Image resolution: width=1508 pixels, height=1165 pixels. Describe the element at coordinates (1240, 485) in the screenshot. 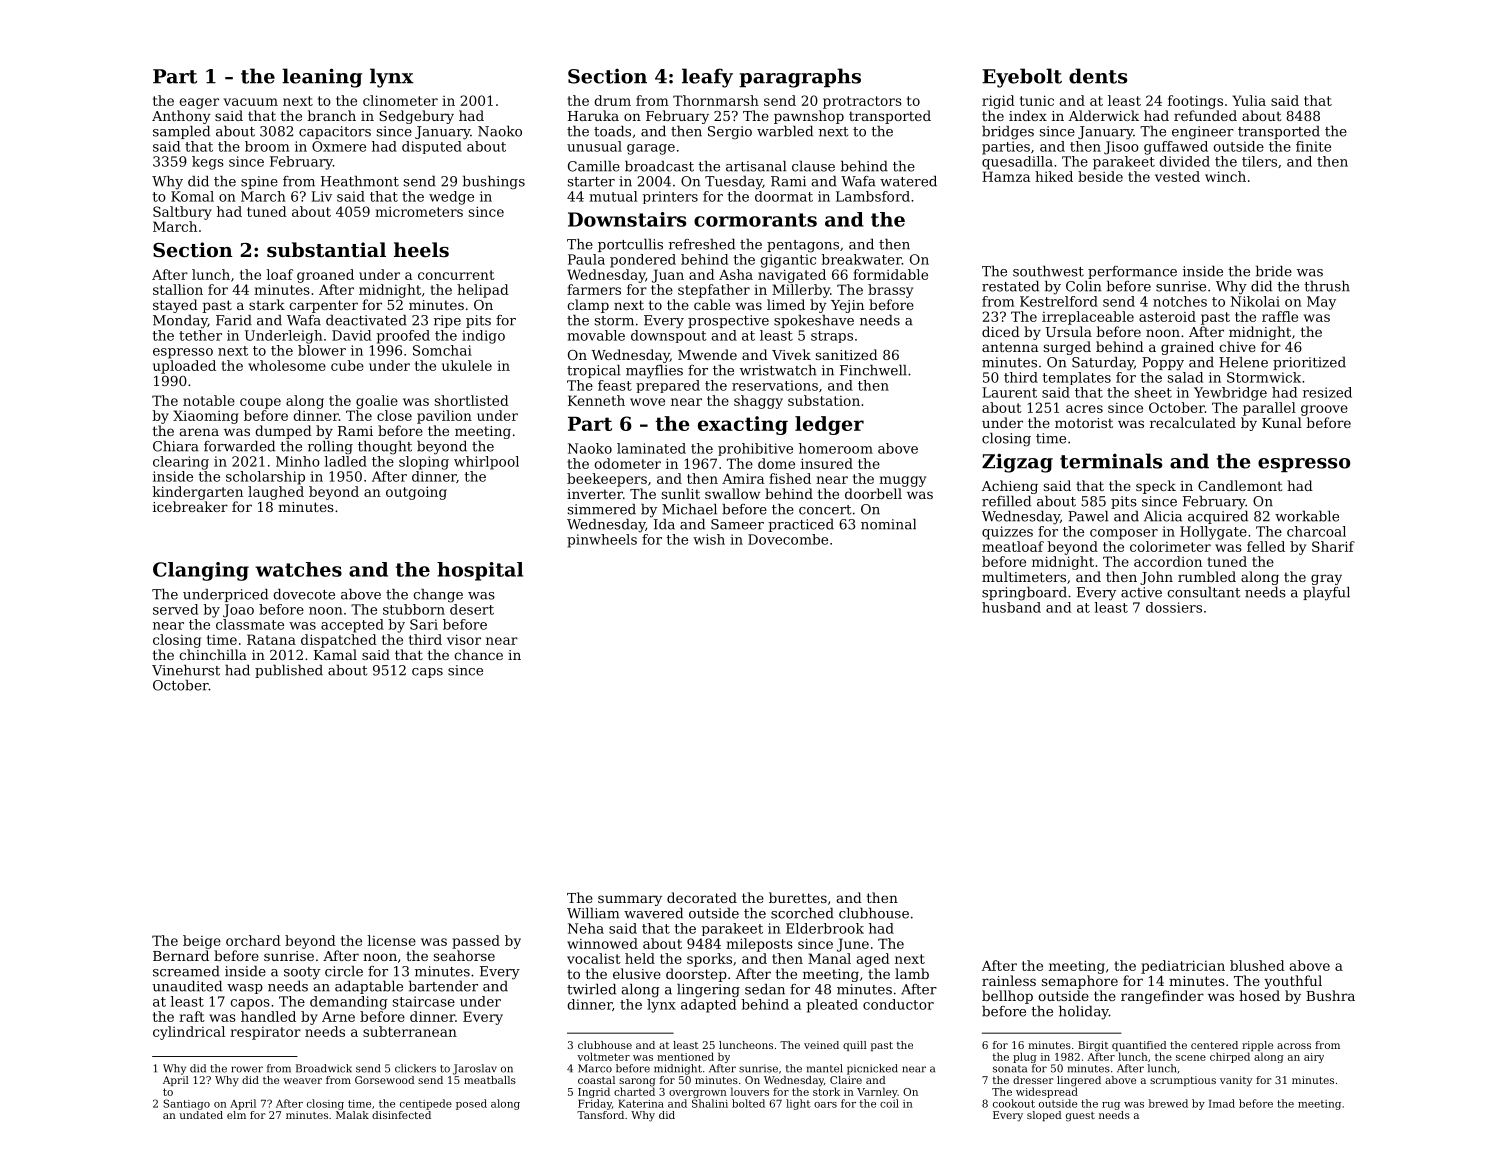

I see `Candlemont` at that location.
